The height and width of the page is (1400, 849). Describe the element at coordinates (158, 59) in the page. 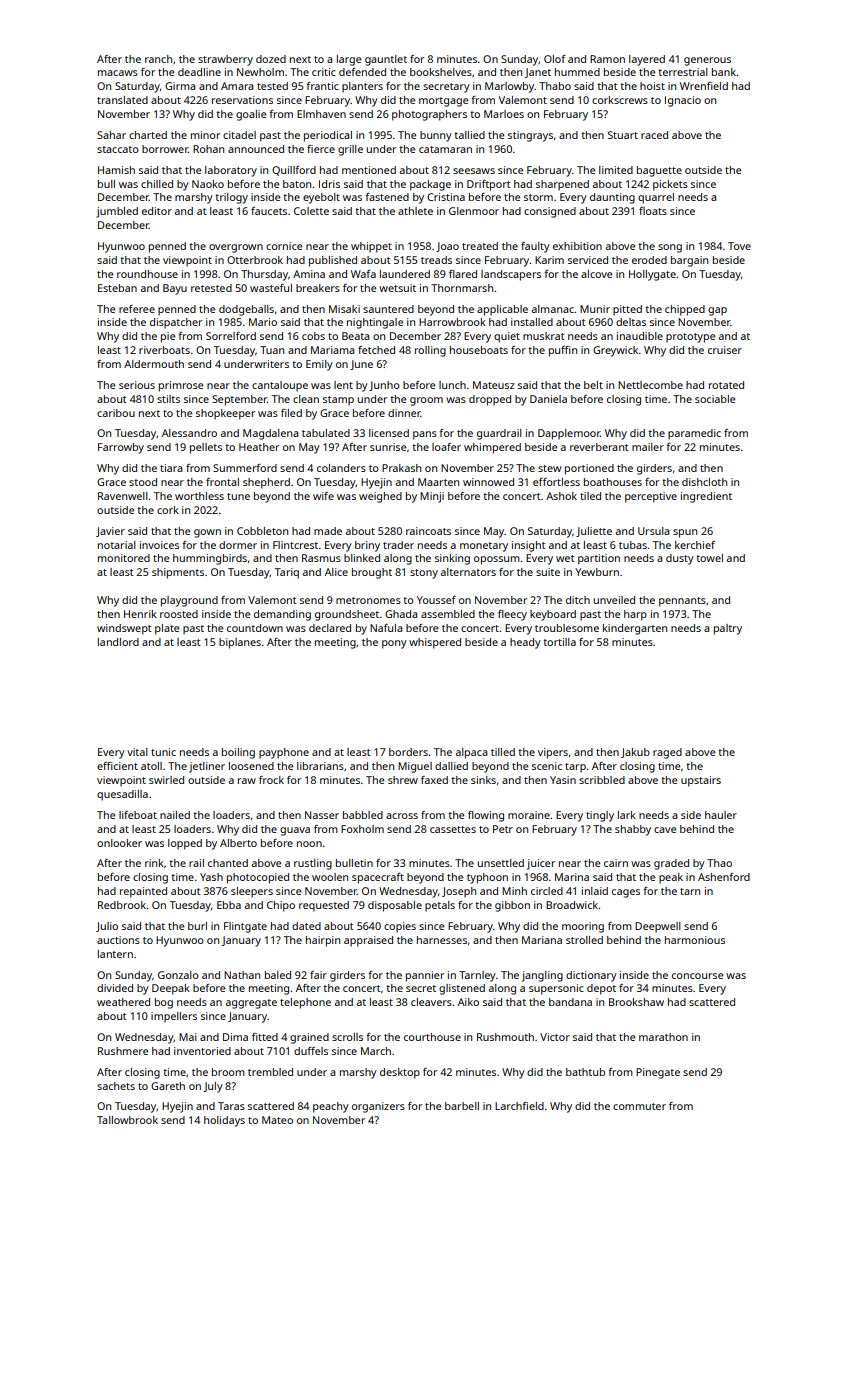

I see `ranch` at that location.
